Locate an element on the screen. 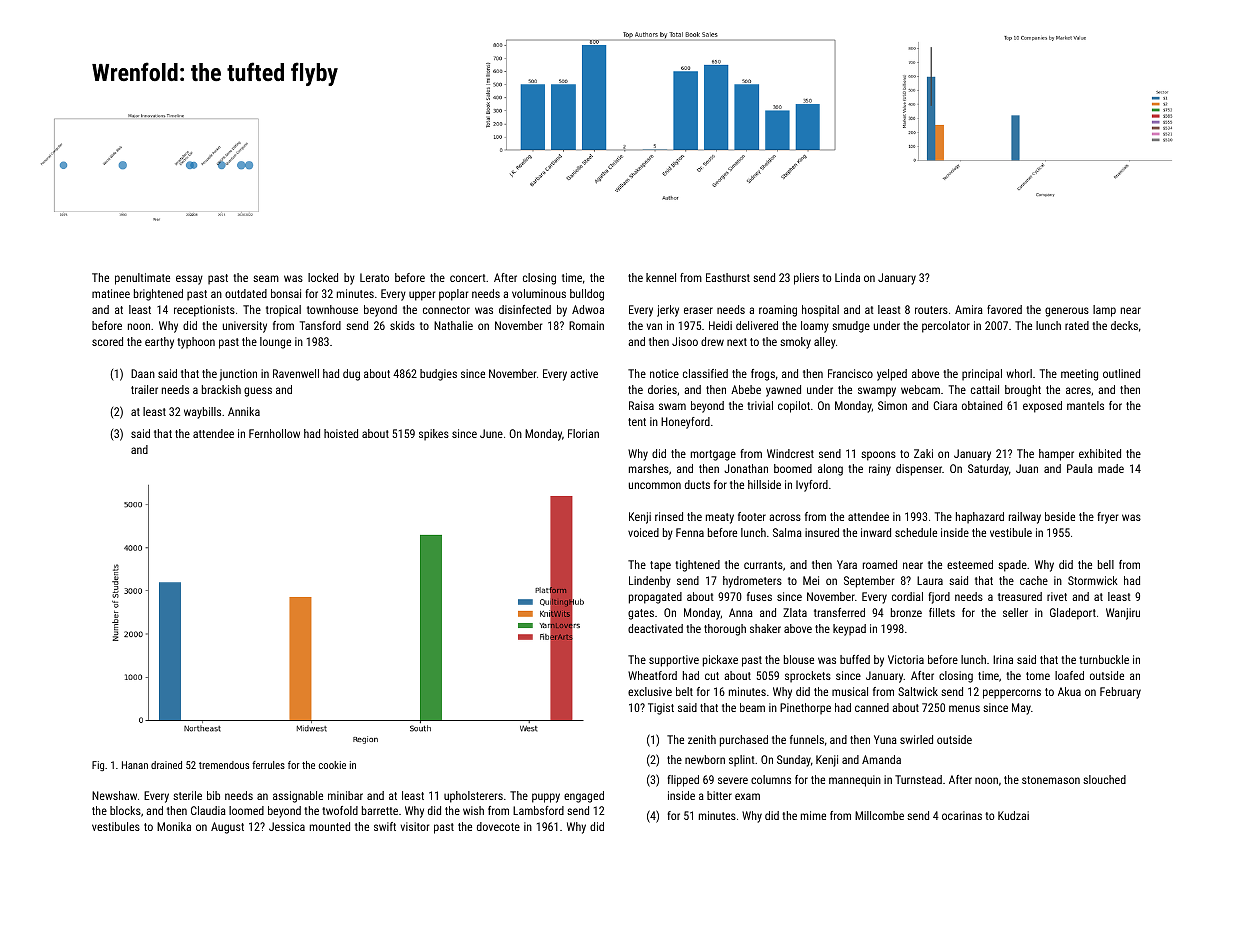 The height and width of the screenshot is (952, 1233). rinsed is located at coordinates (669, 516).
